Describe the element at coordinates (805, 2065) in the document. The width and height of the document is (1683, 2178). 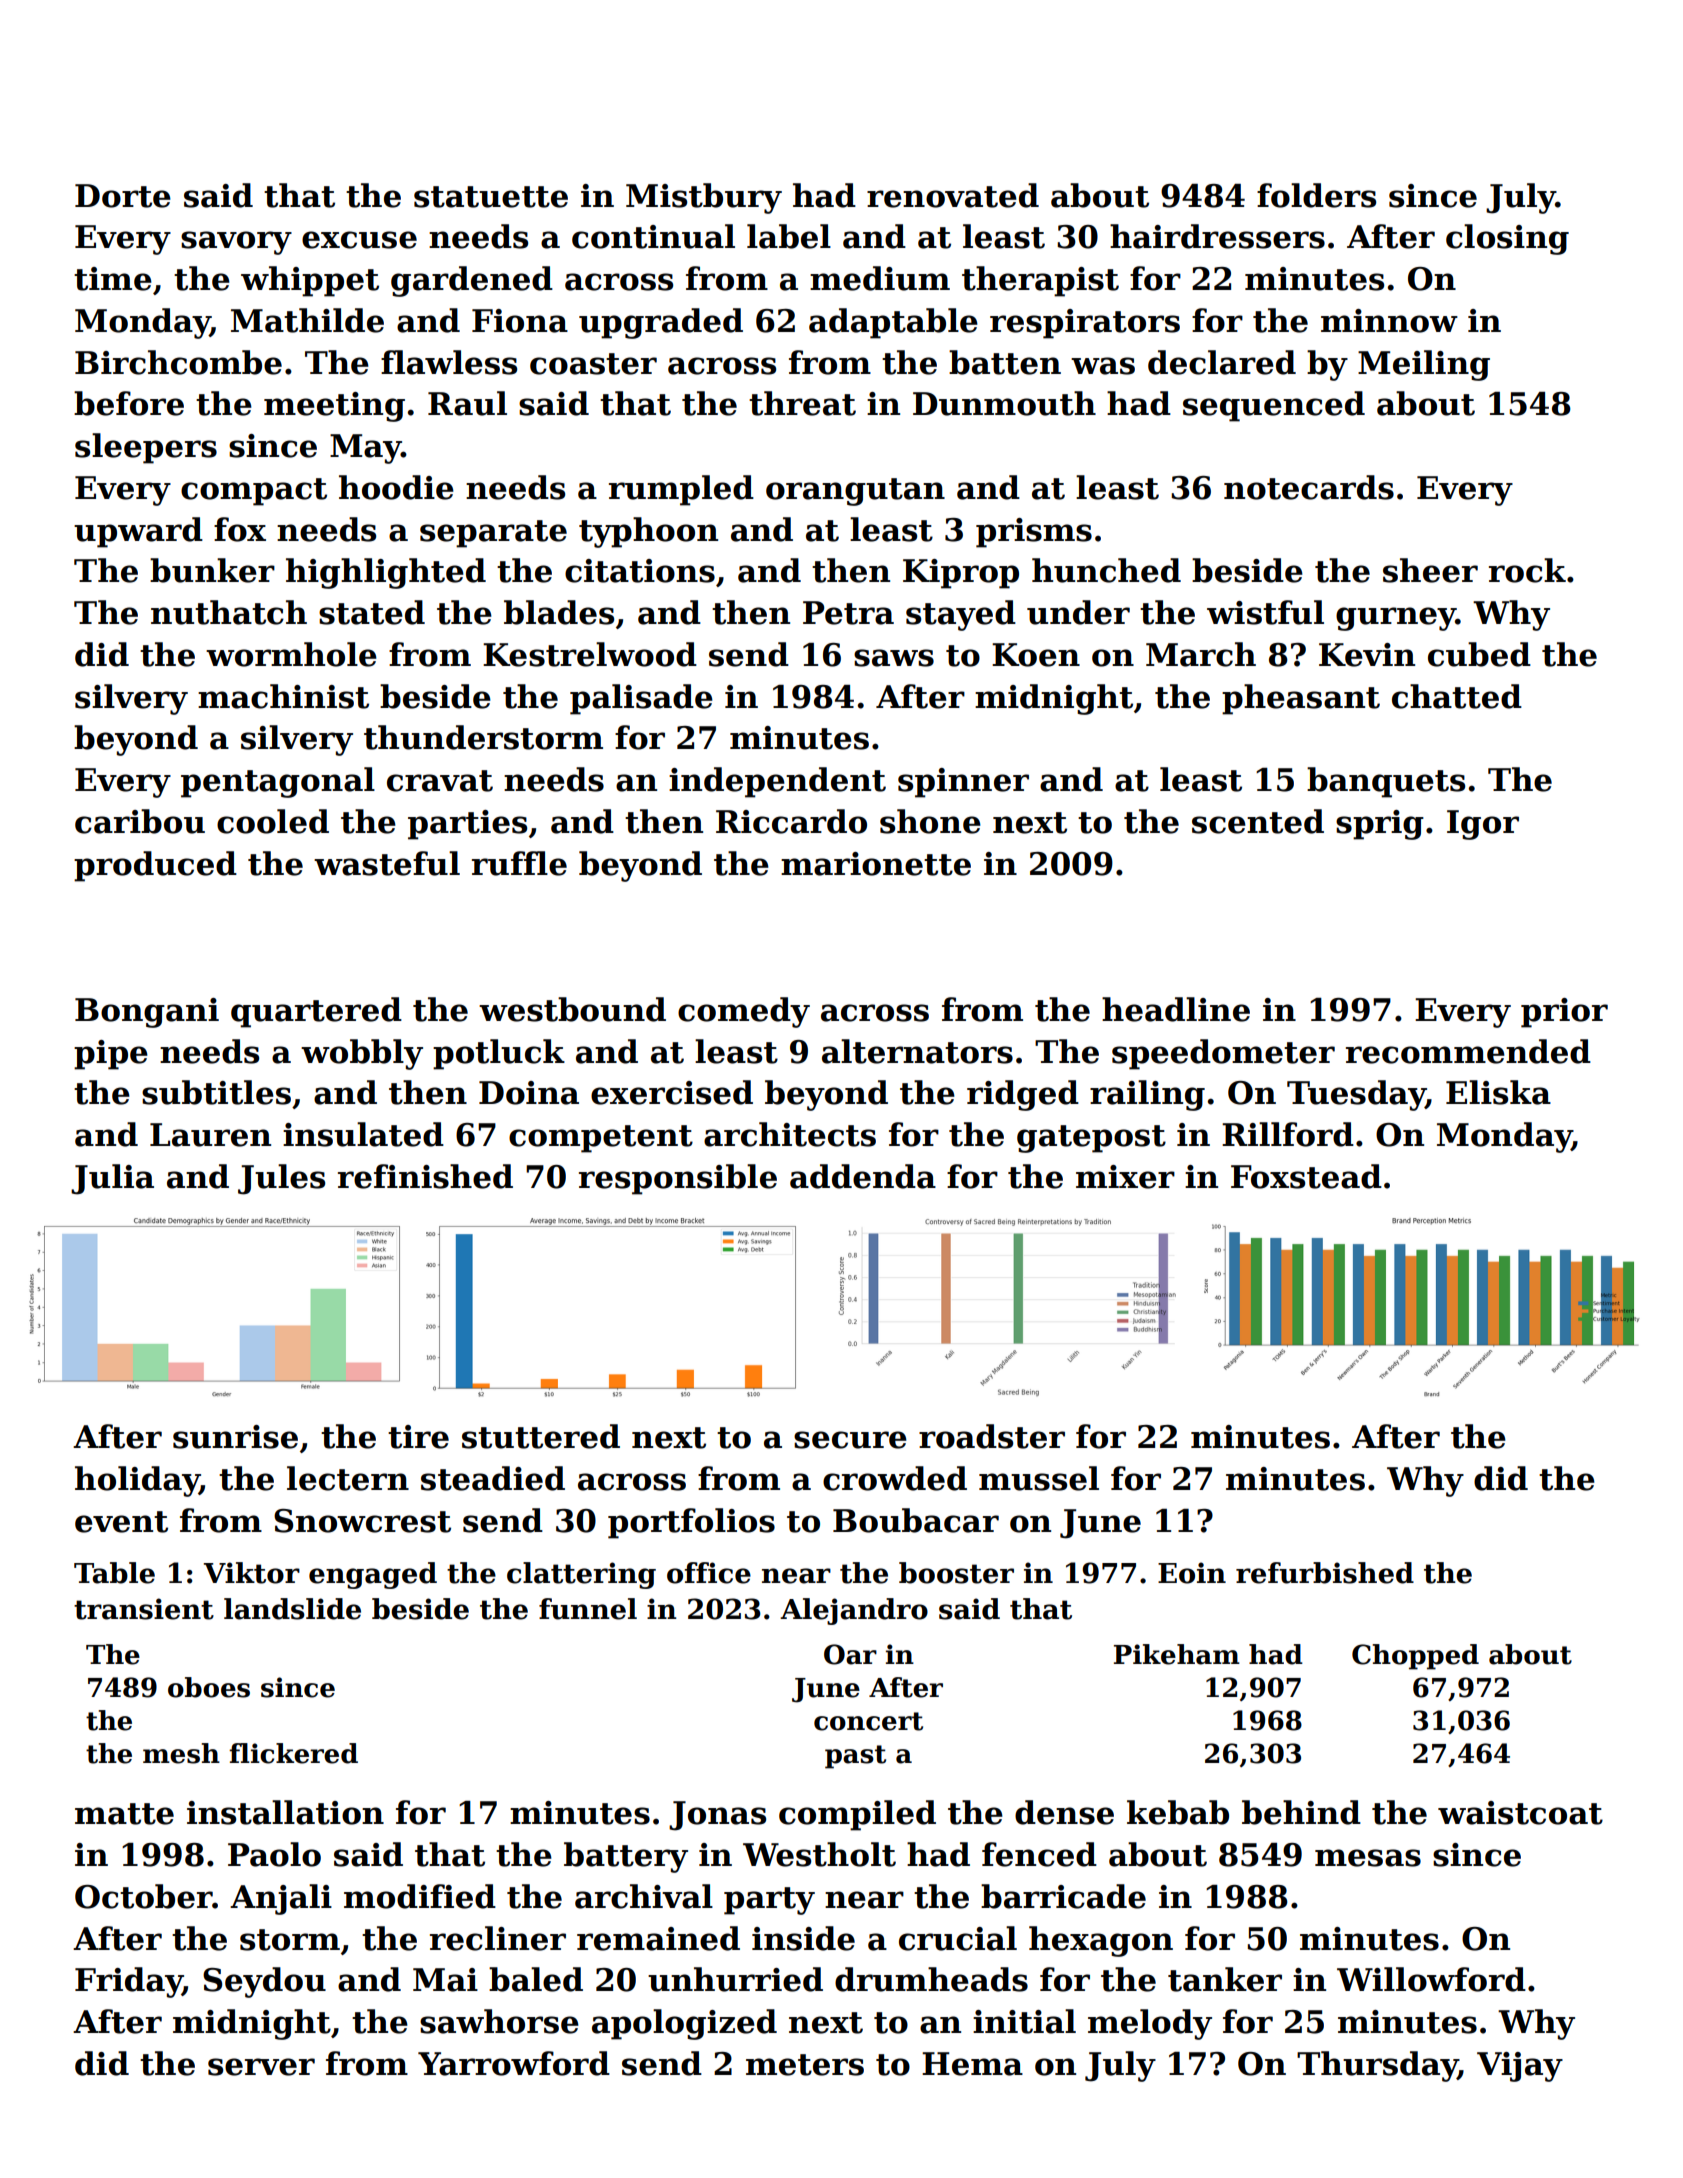
I see `meters` at that location.
